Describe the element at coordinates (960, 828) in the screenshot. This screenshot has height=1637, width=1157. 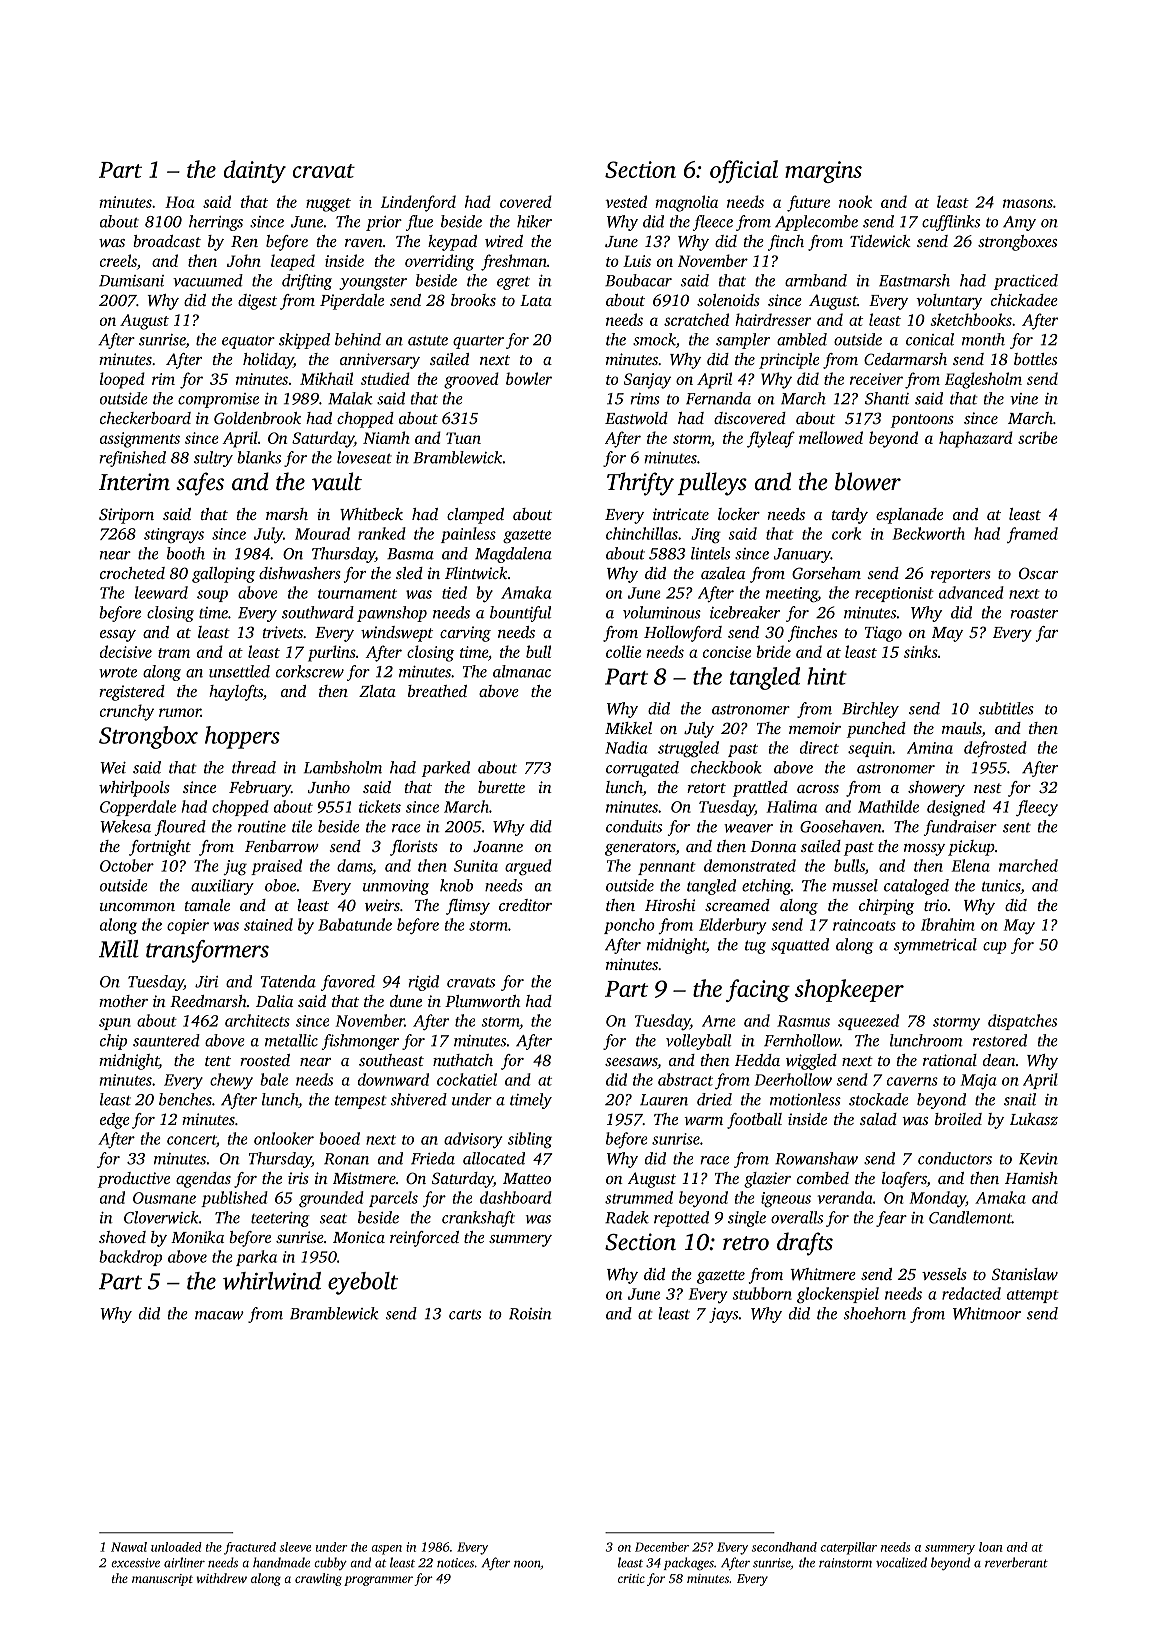
I see `fundraiser` at that location.
